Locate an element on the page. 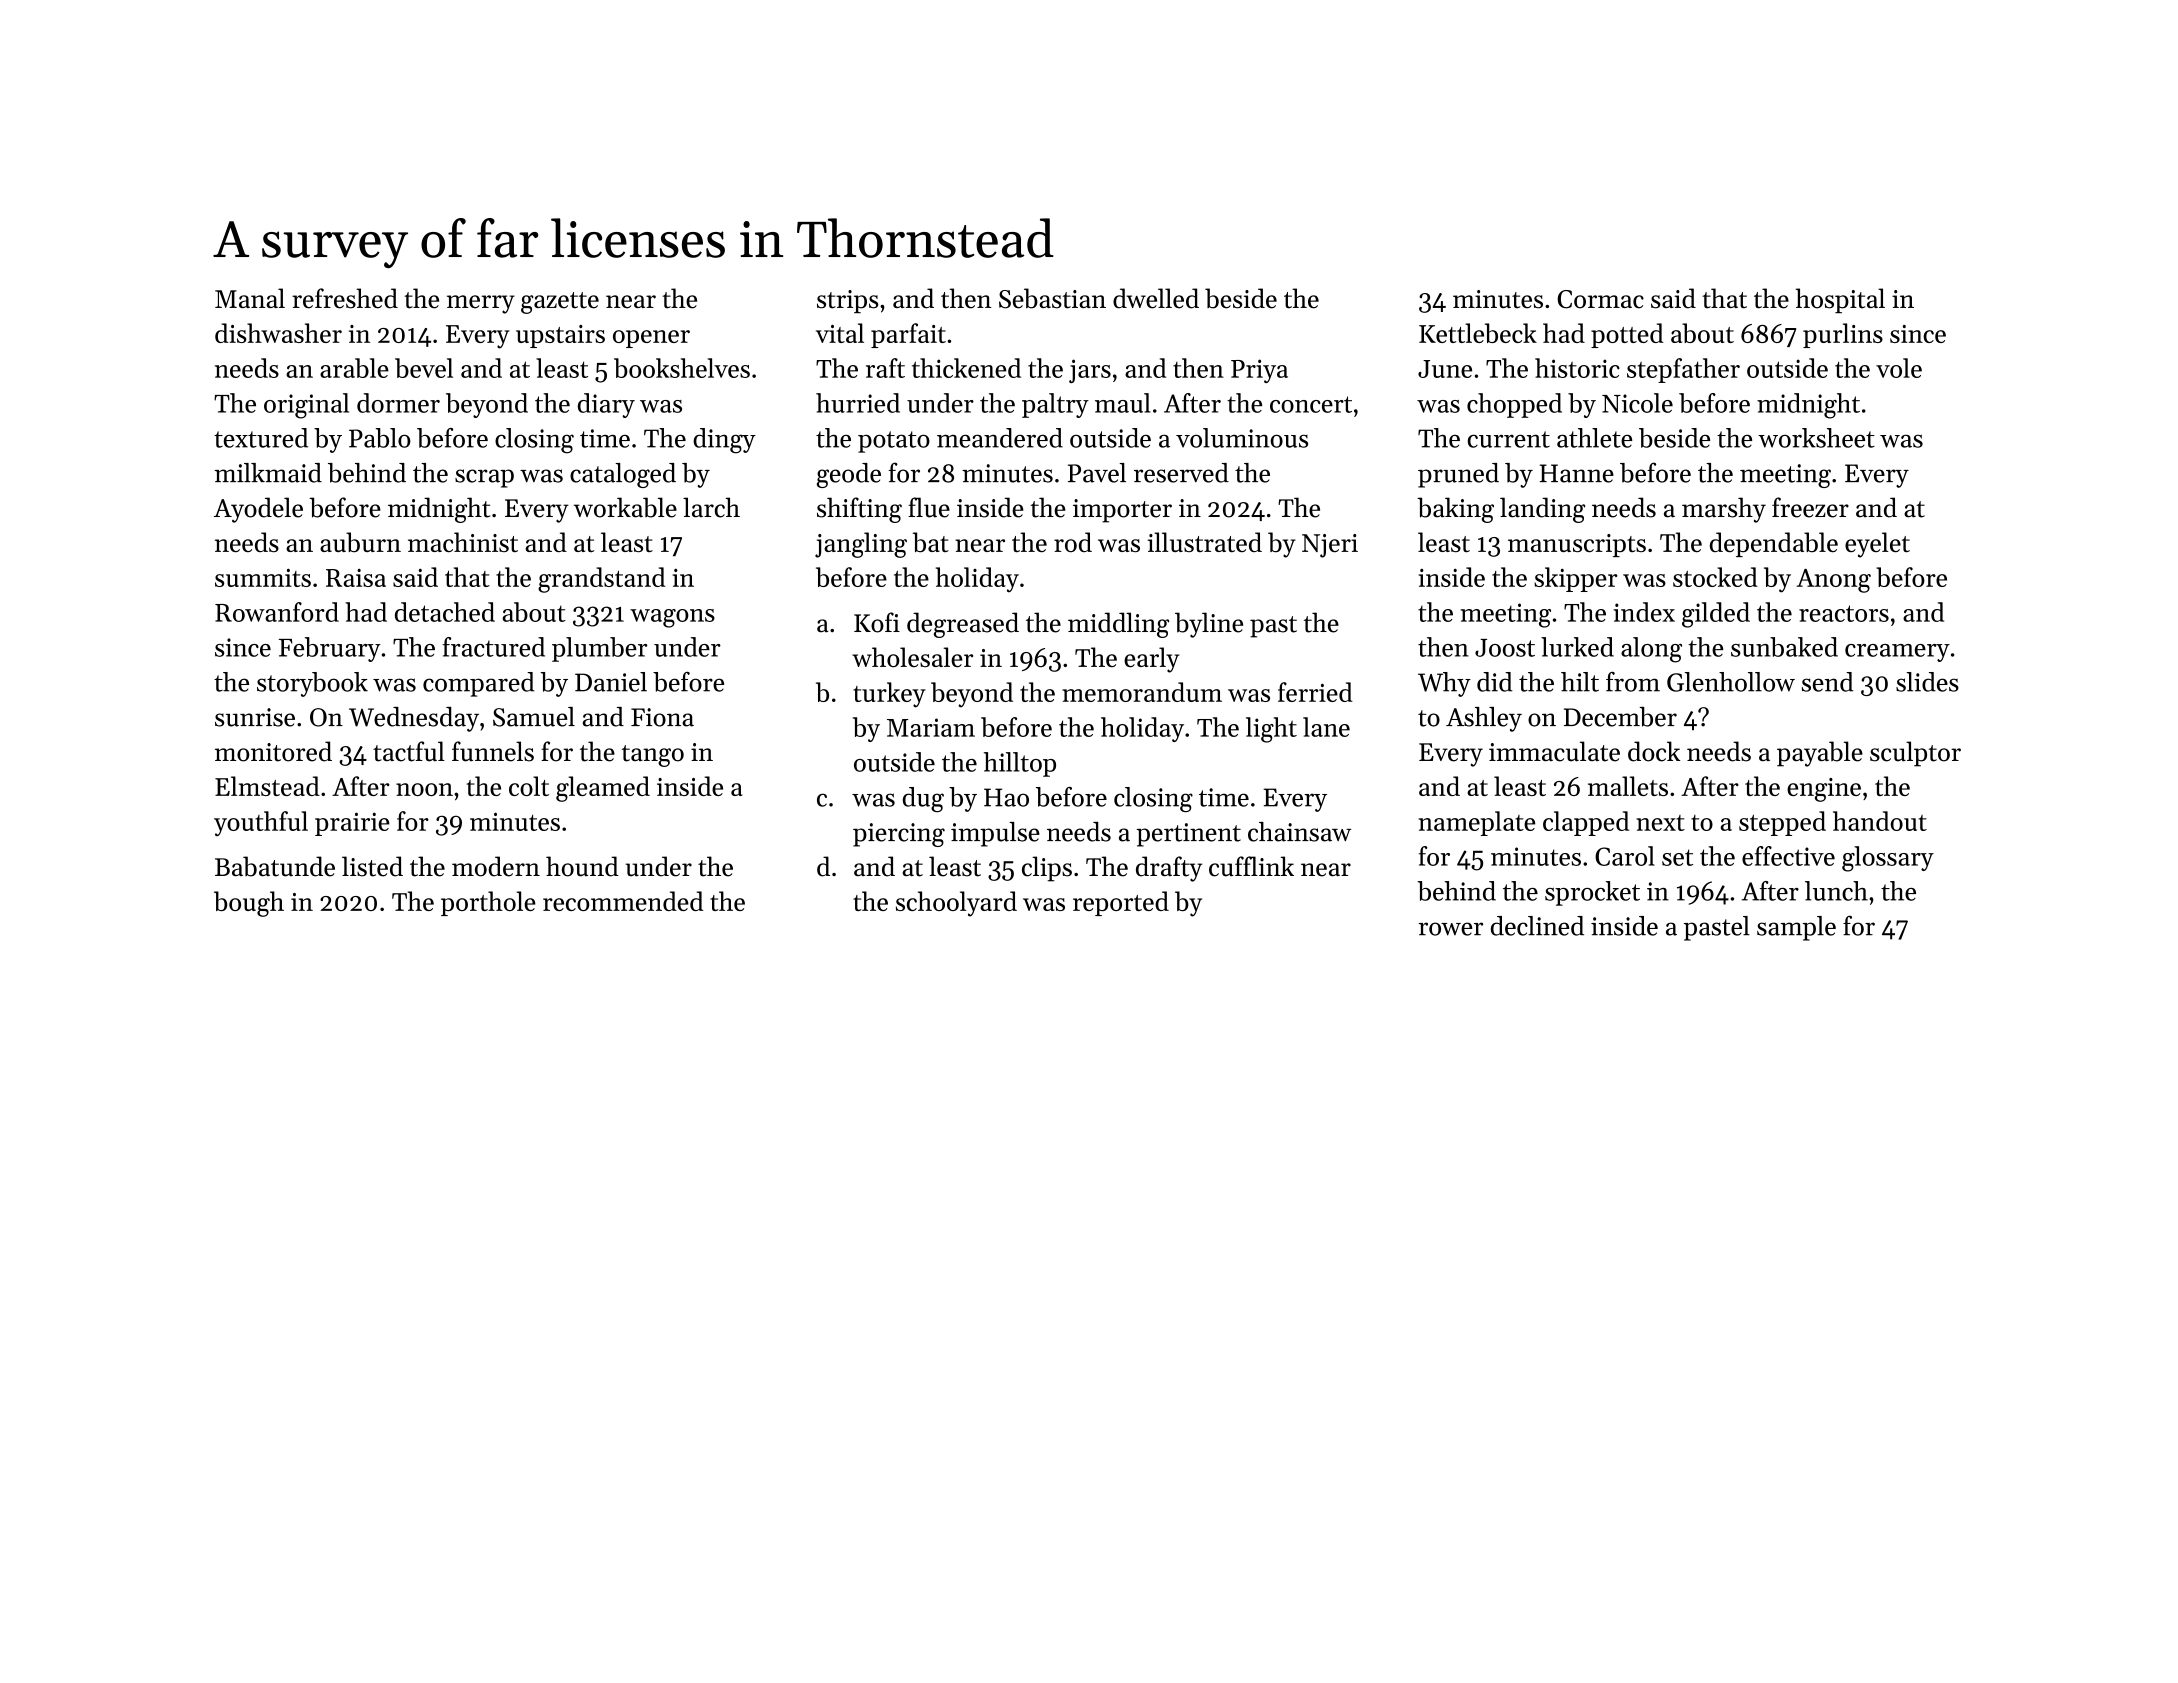 Image resolution: width=2178 pixels, height=1683 pixels. purlins is located at coordinates (1843, 335).
